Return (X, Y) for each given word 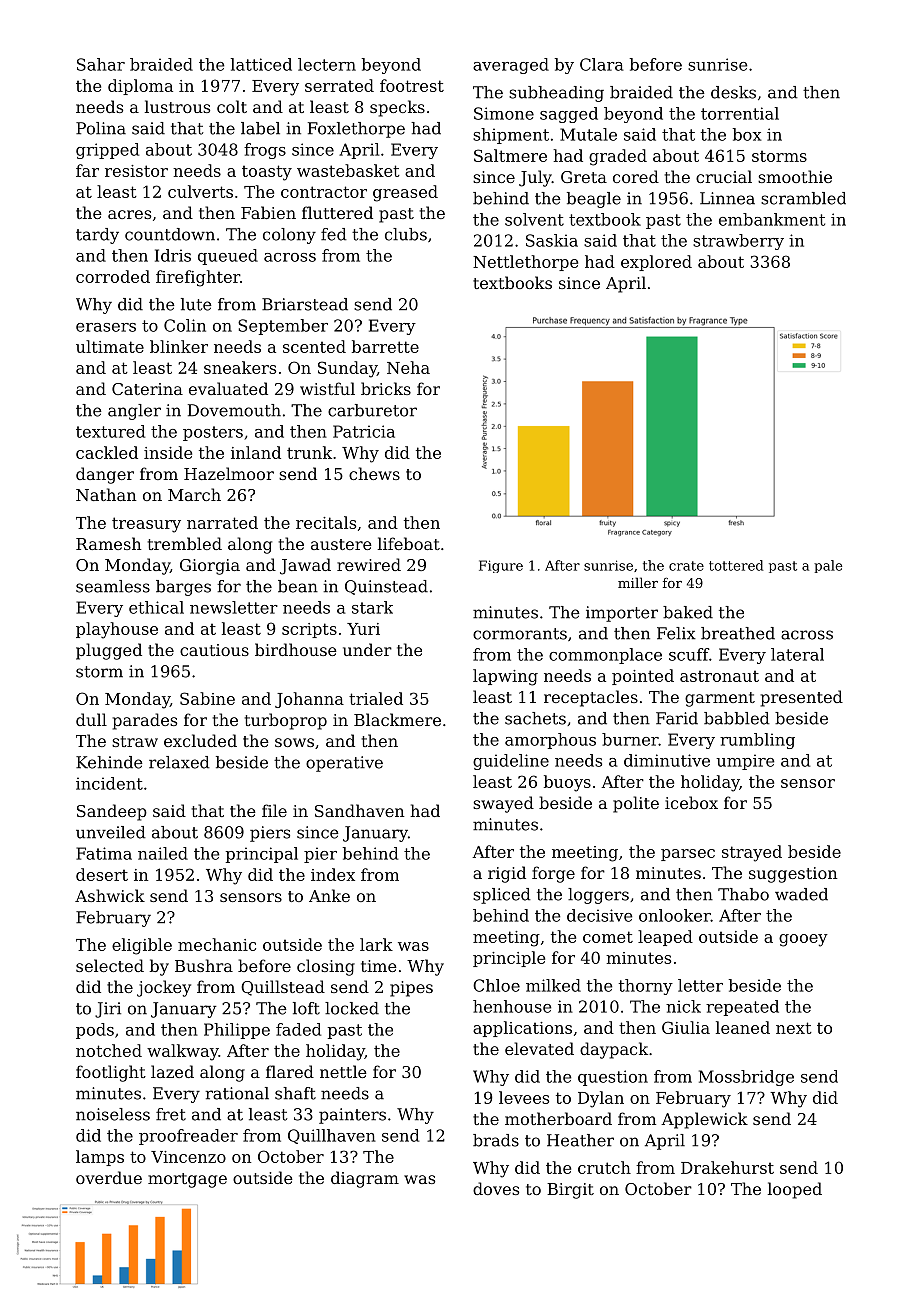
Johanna (309, 700)
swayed (503, 804)
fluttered (337, 212)
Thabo (743, 894)
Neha (408, 367)
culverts (200, 191)
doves (496, 1188)
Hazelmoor (229, 473)
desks (733, 92)
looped (795, 1190)
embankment (772, 219)
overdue (109, 1177)
